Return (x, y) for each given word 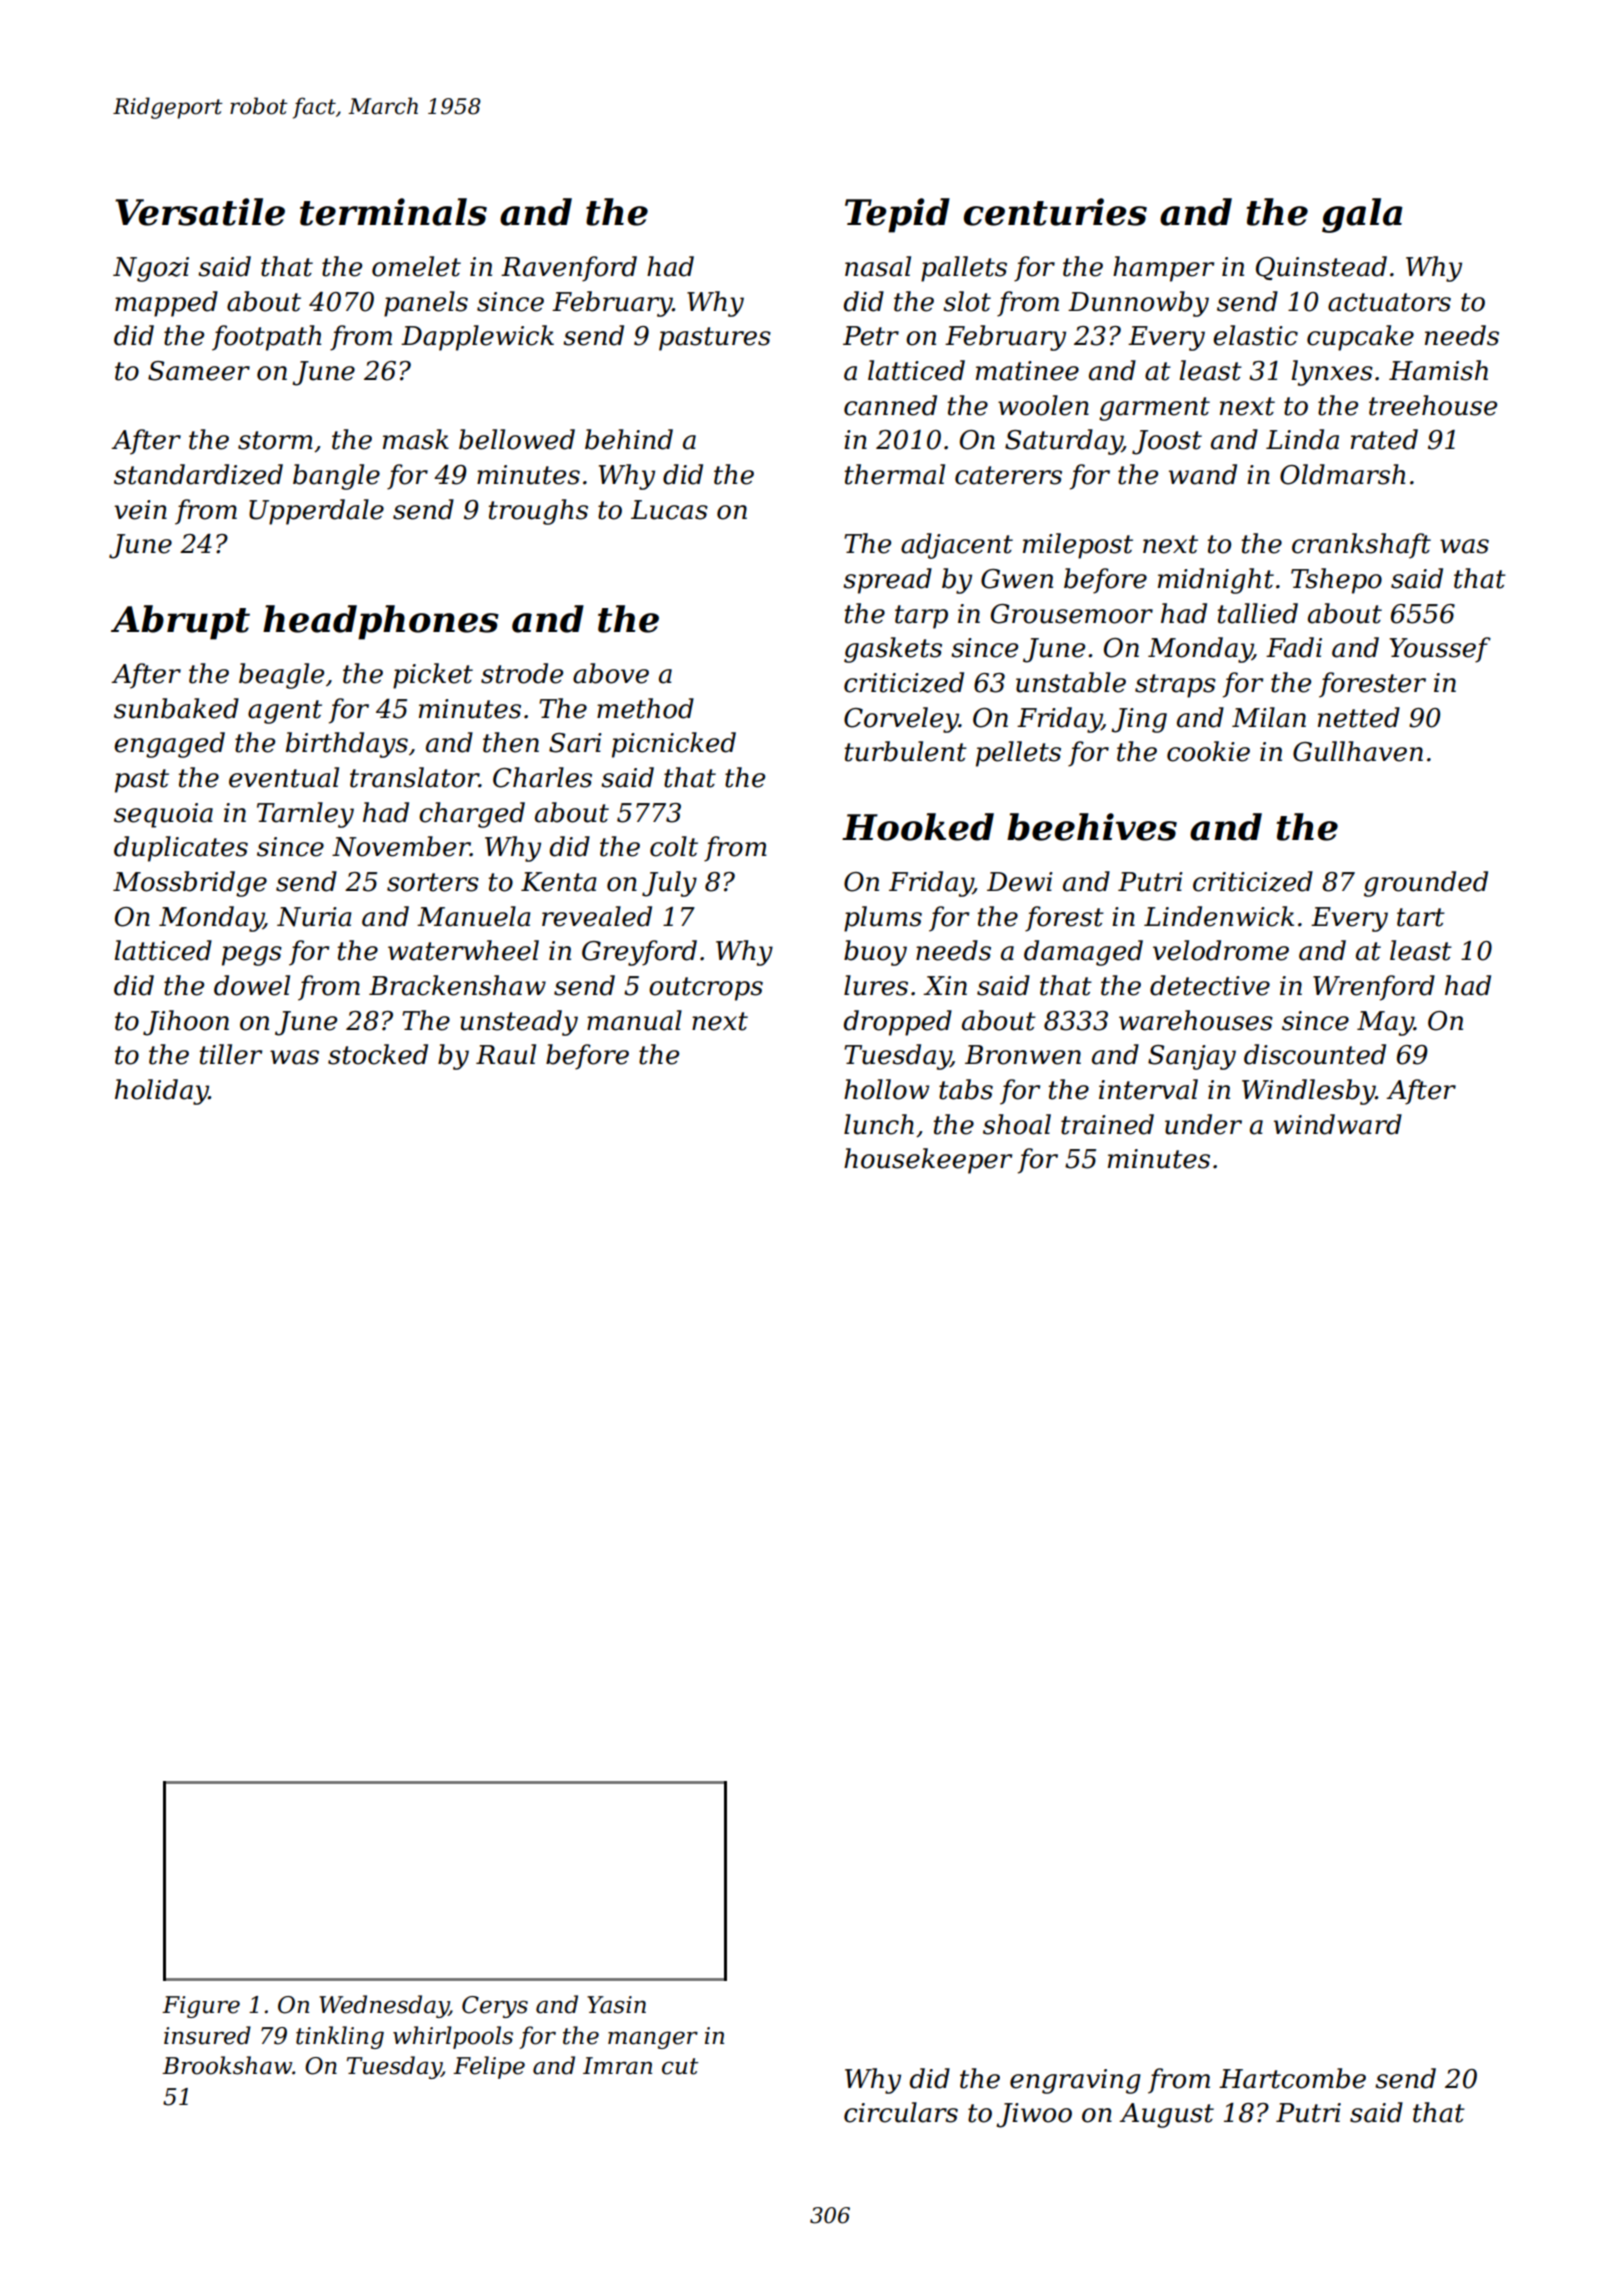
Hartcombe (1292, 2078)
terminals (393, 212)
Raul (506, 1054)
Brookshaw (227, 2065)
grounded (1426, 884)
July (669, 884)
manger (653, 2040)
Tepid (897, 215)
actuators (1389, 302)
